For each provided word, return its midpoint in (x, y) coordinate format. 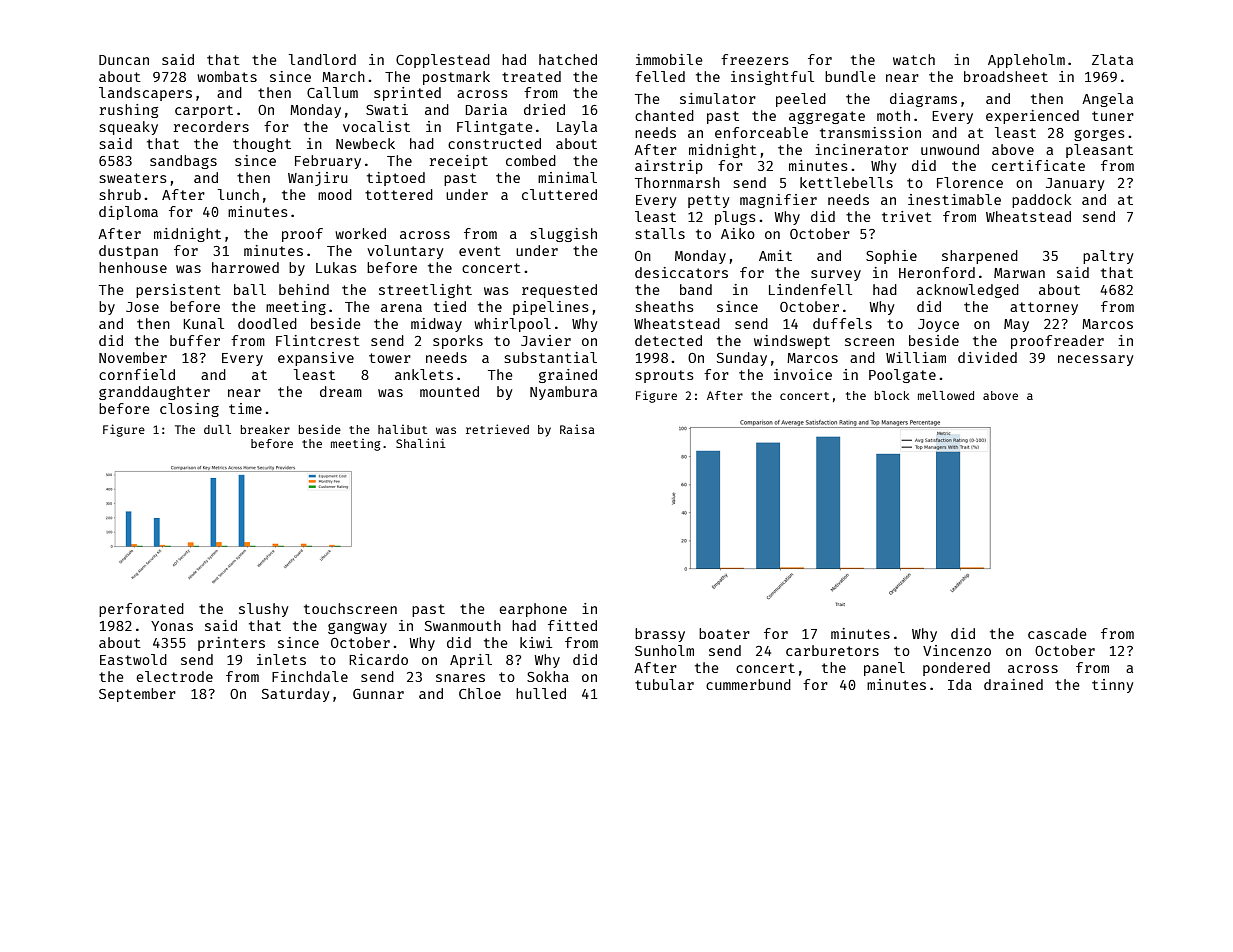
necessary (1095, 360)
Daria (486, 109)
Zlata (1112, 59)
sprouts (665, 376)
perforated (141, 610)
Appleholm (1026, 61)
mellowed (946, 395)
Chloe (480, 693)
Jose (142, 307)
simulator (718, 98)
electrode (174, 676)
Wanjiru (318, 179)
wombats (227, 76)
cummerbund (748, 684)
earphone (533, 610)
